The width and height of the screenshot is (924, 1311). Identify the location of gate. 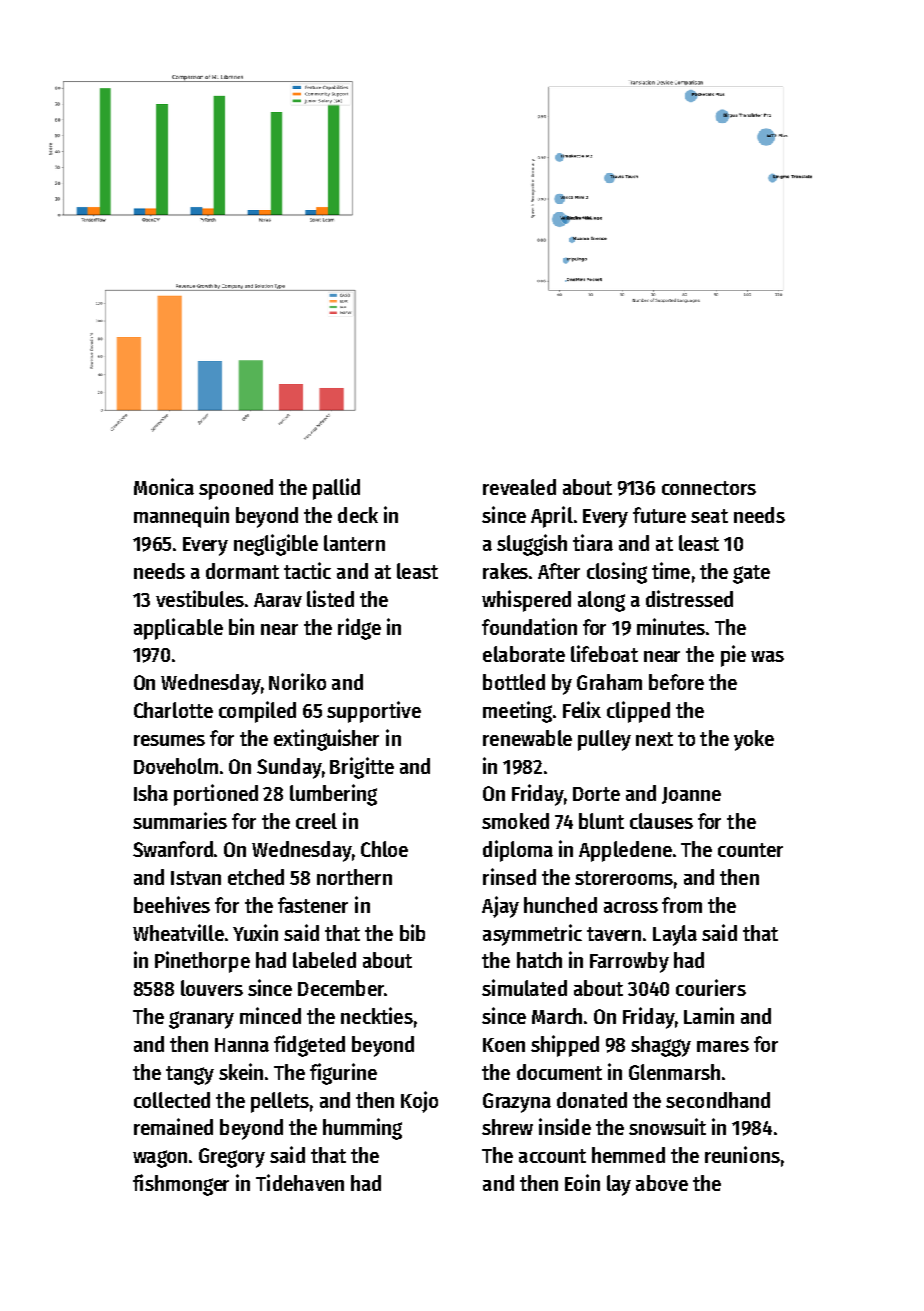
(751, 574).
